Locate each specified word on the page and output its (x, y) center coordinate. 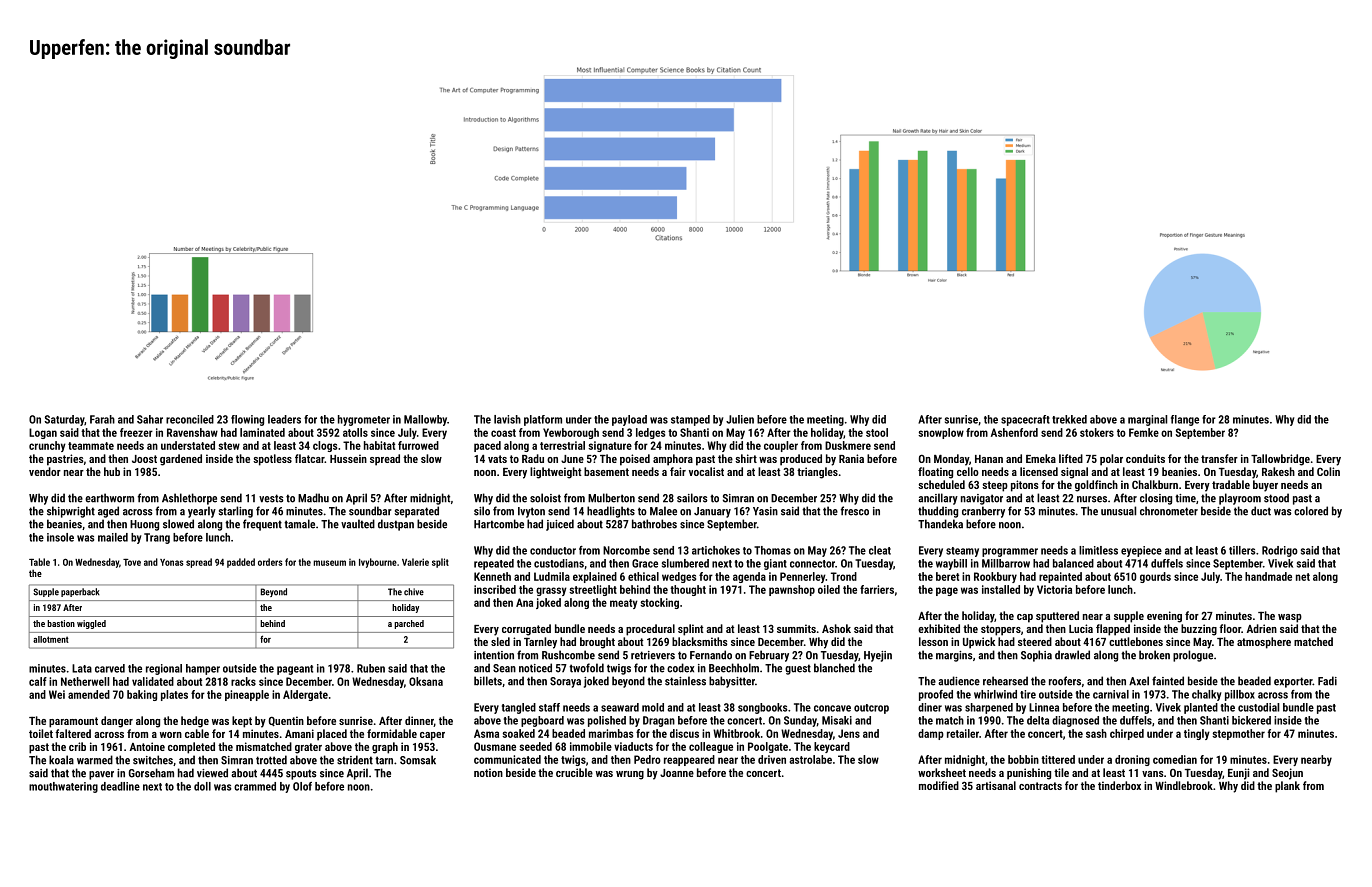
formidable (392, 733)
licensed (1039, 471)
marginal (1147, 420)
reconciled (190, 419)
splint (691, 630)
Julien (740, 419)
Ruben (371, 668)
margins (954, 656)
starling (236, 512)
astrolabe (810, 759)
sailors (692, 498)
